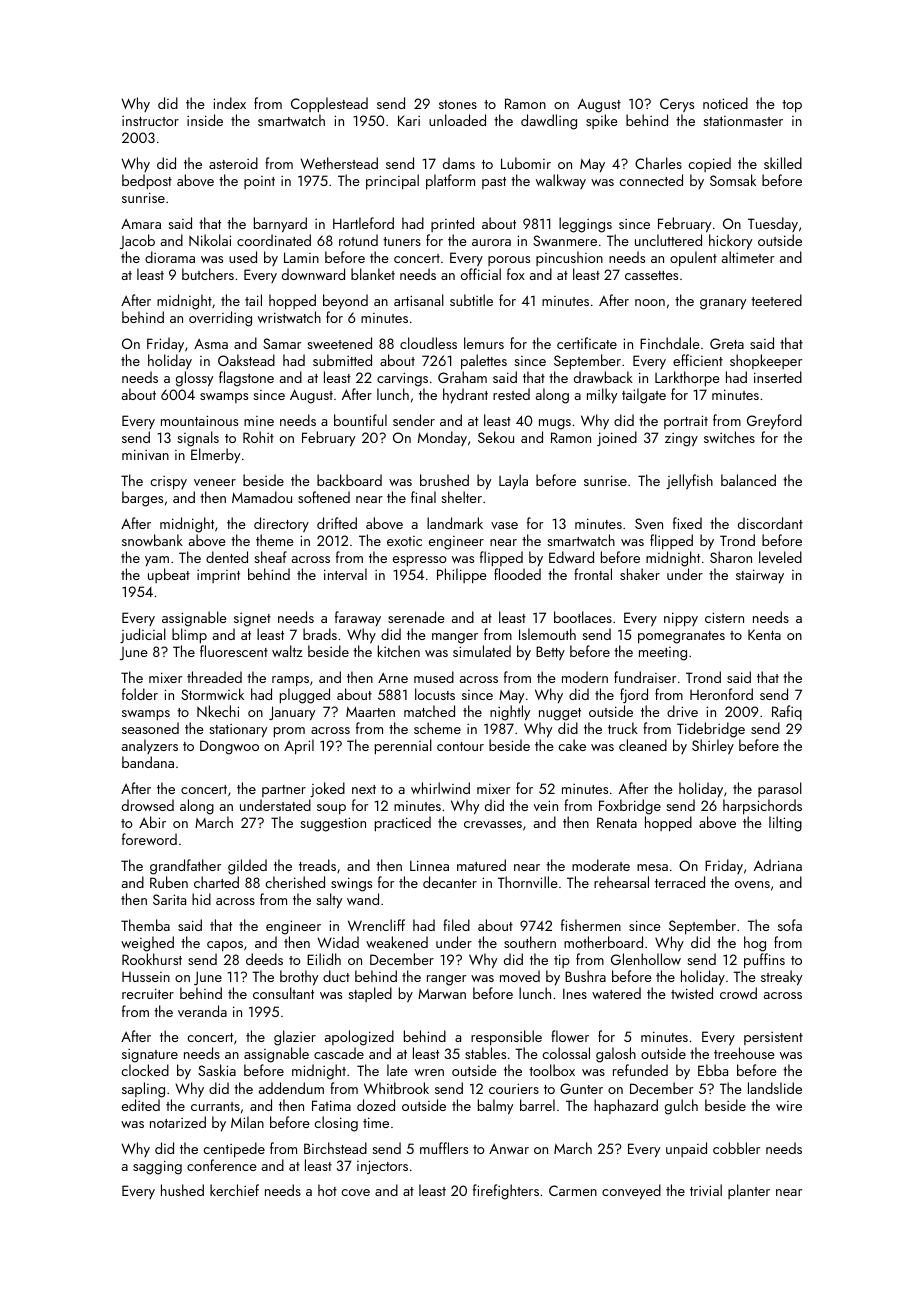 Image resolution: width=924 pixels, height=1308 pixels. What do you see at coordinates (587, 343) in the screenshot?
I see `certificate` at bounding box center [587, 343].
